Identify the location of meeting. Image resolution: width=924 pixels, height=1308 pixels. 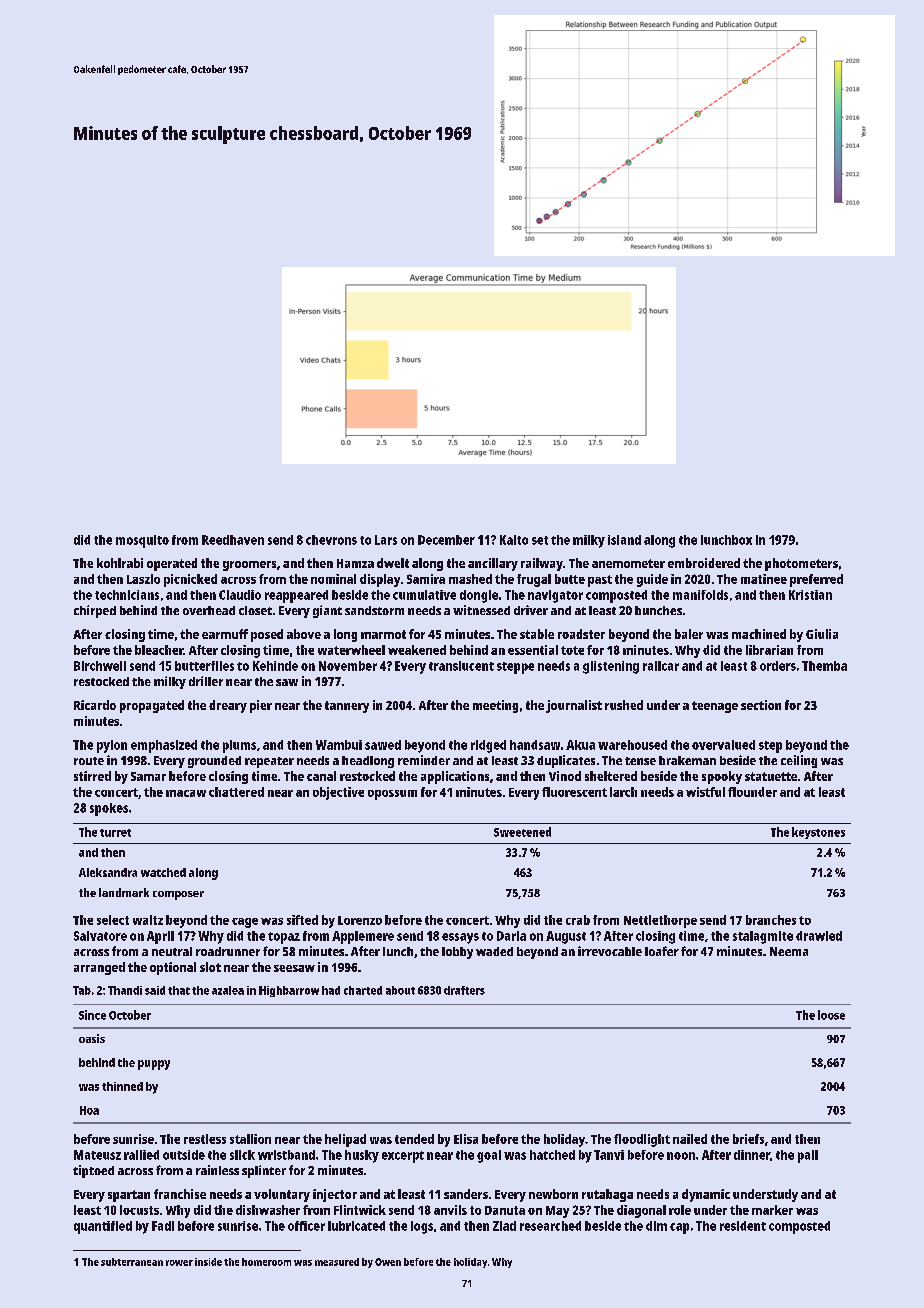
(495, 706).
